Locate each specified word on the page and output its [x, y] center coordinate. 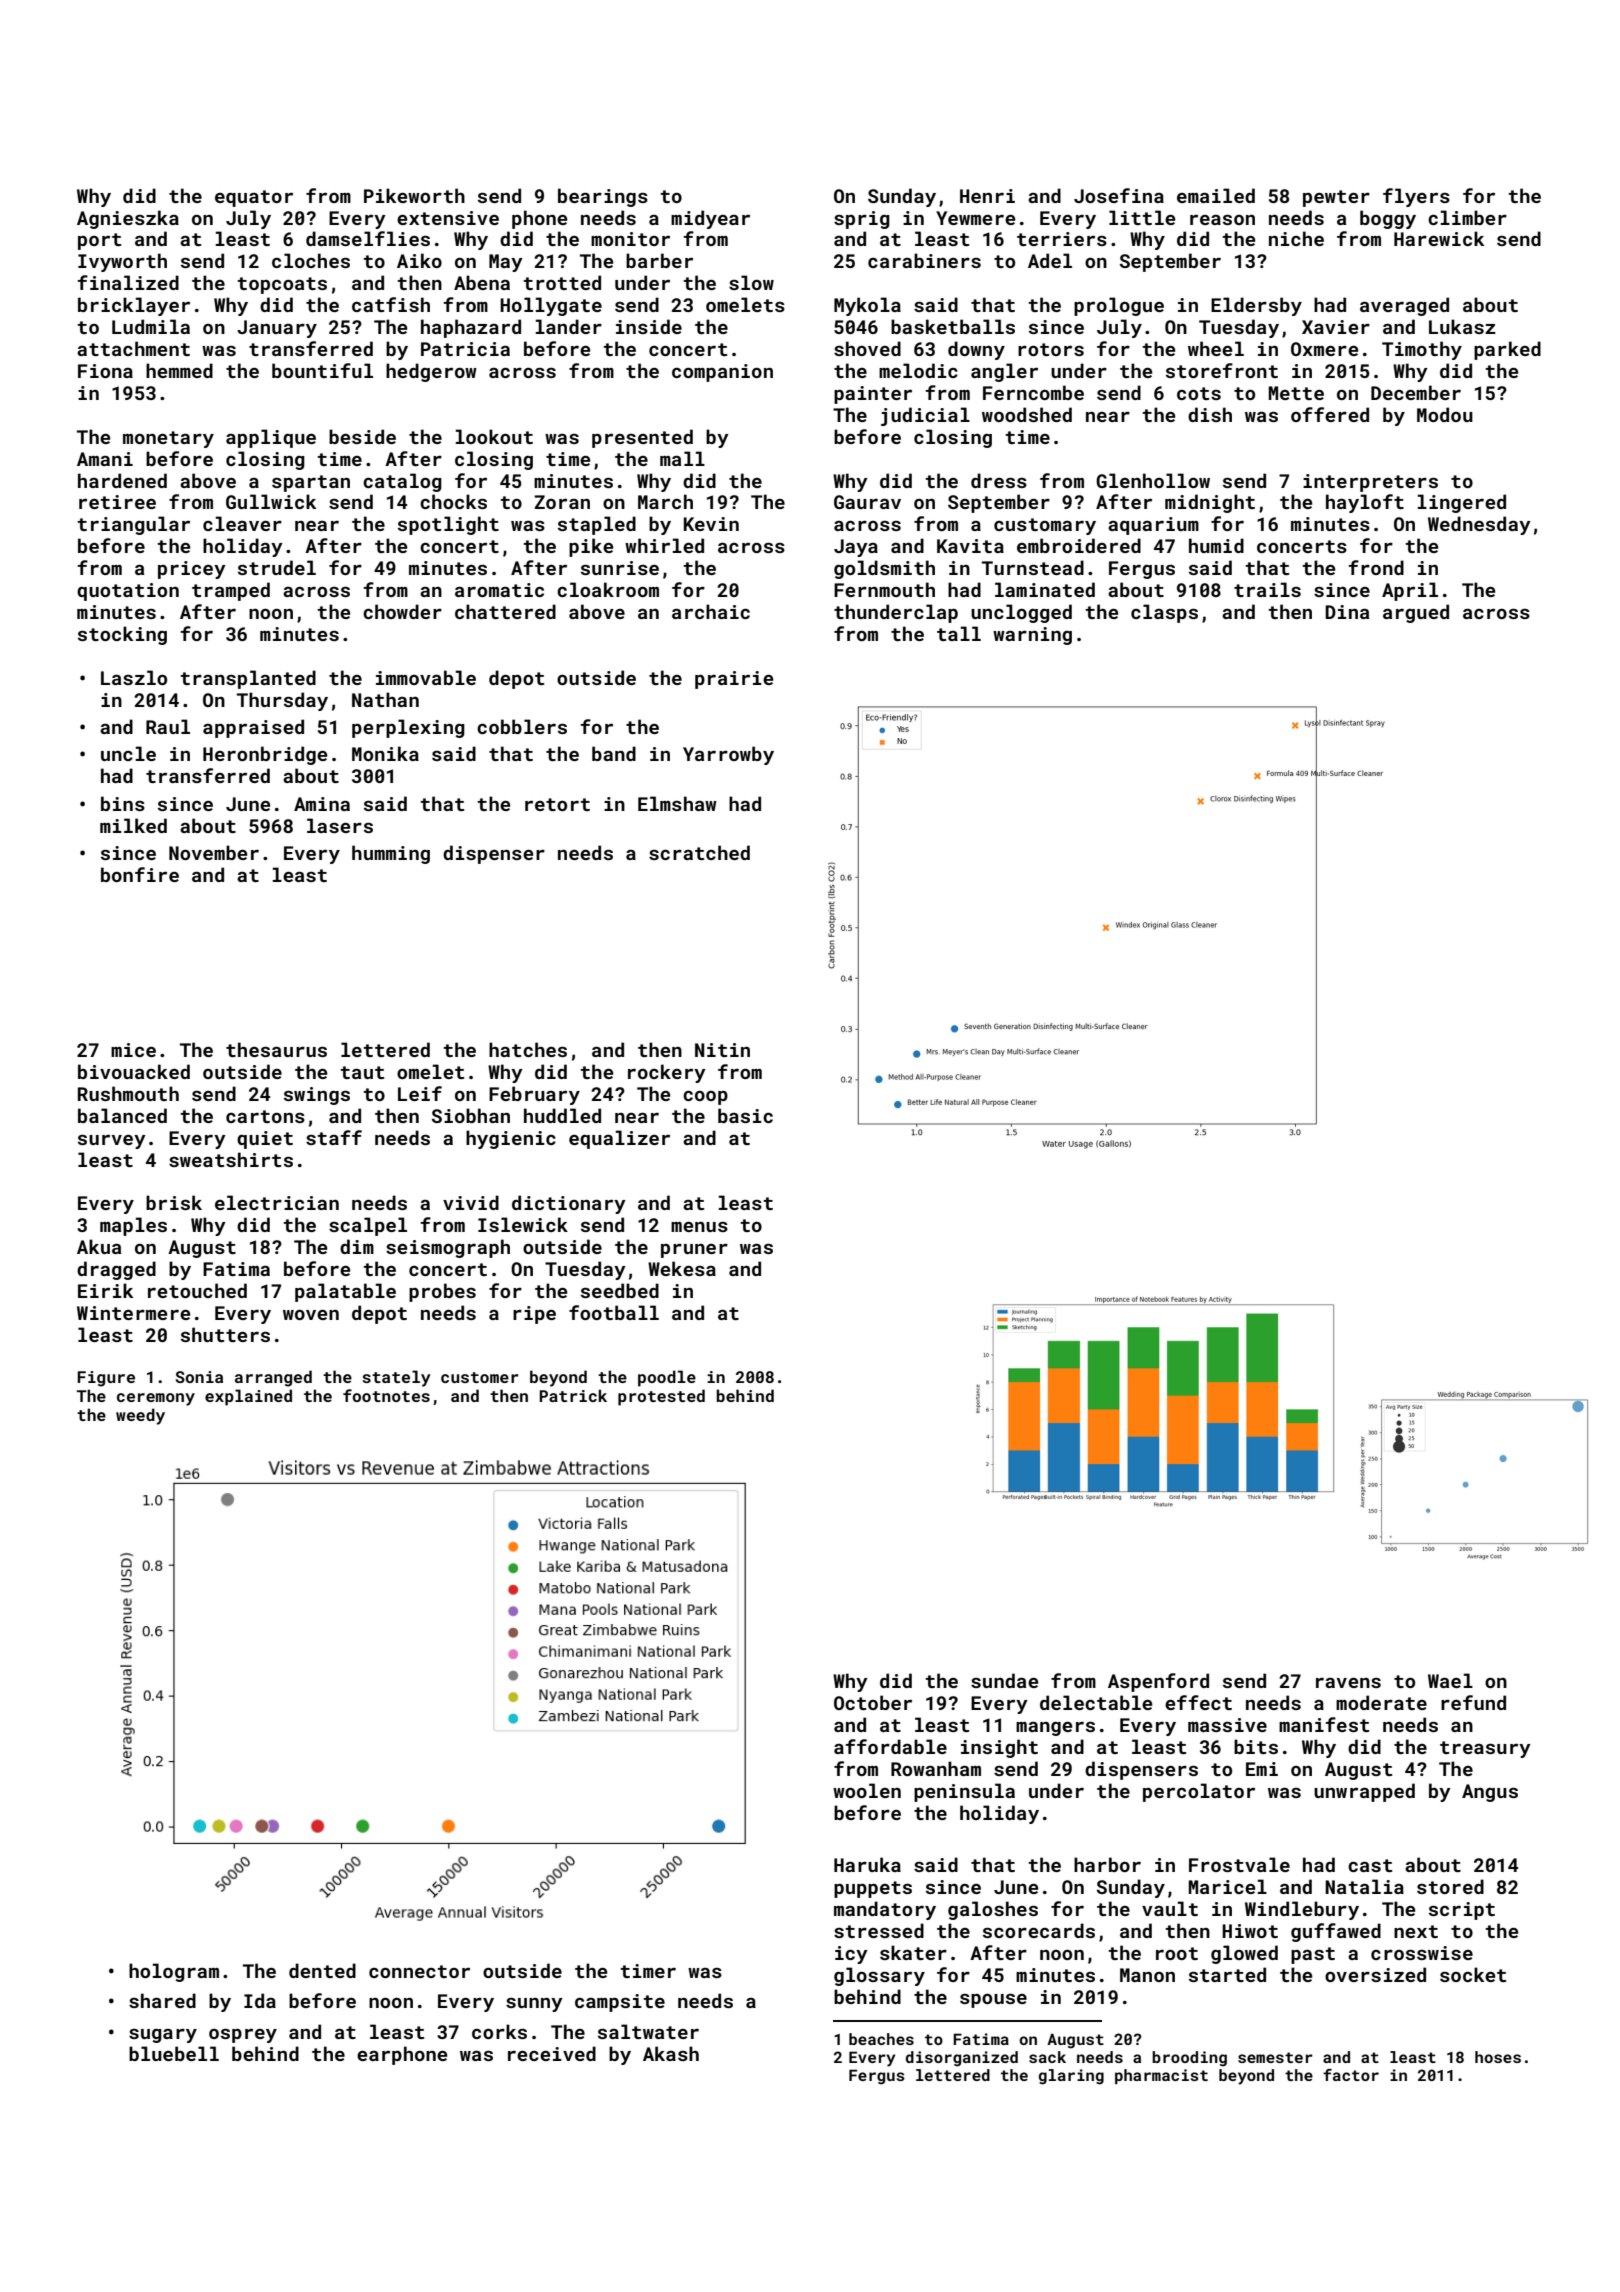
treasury [1485, 1749]
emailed [1216, 195]
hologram [174, 1972]
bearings [603, 197]
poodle [667, 1378]
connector [419, 1971]
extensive [448, 218]
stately [396, 1378]
